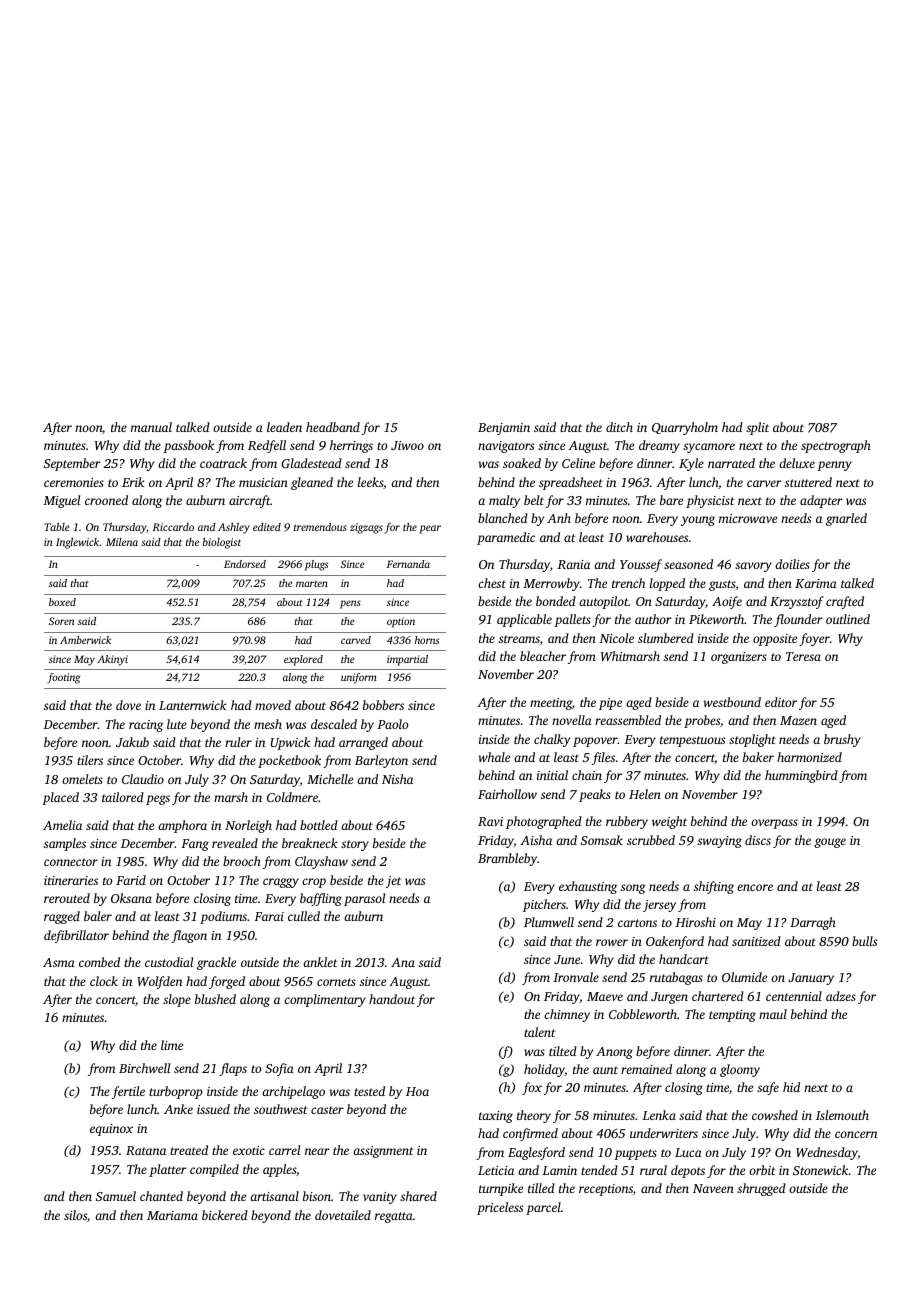 The image size is (924, 1308). I want to click on split, so click(757, 428).
